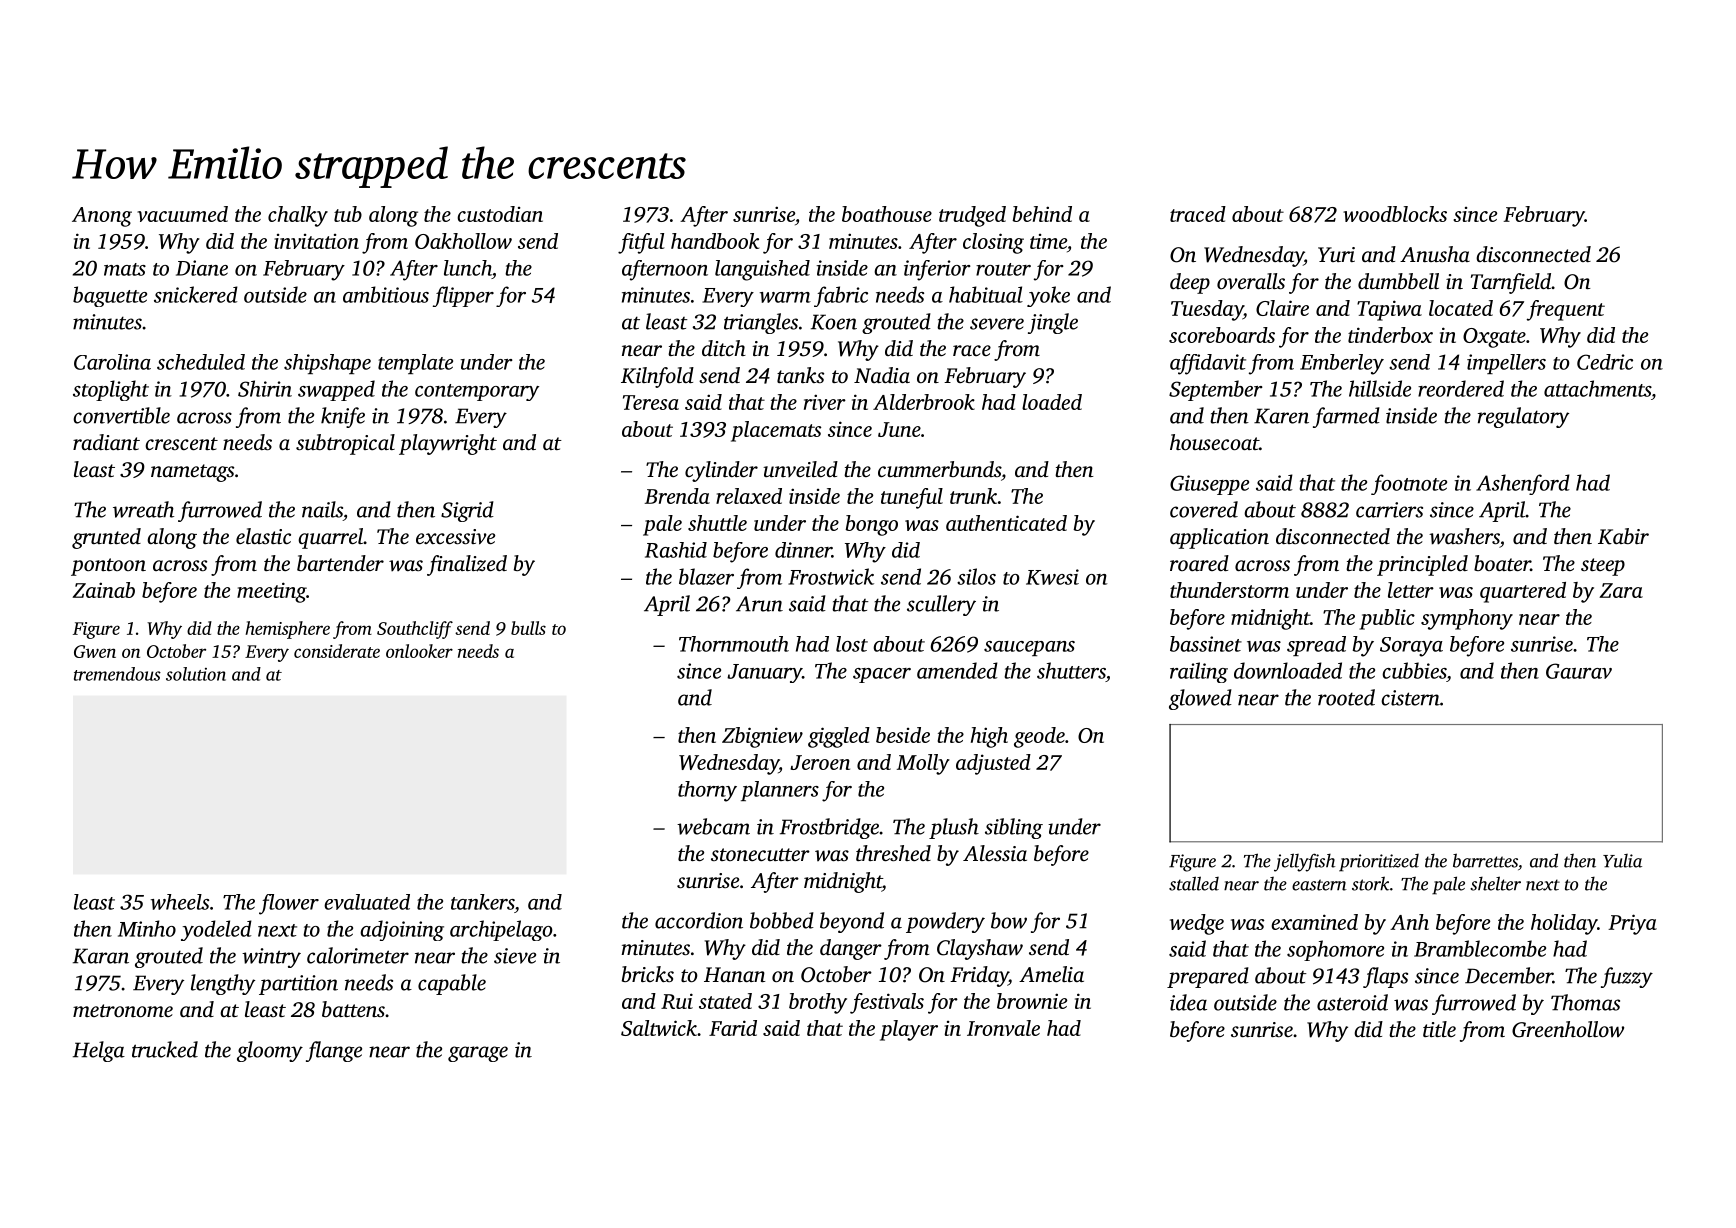 Image resolution: width=1736 pixels, height=1228 pixels. What do you see at coordinates (1621, 590) in the screenshot?
I see `Zara` at bounding box center [1621, 590].
